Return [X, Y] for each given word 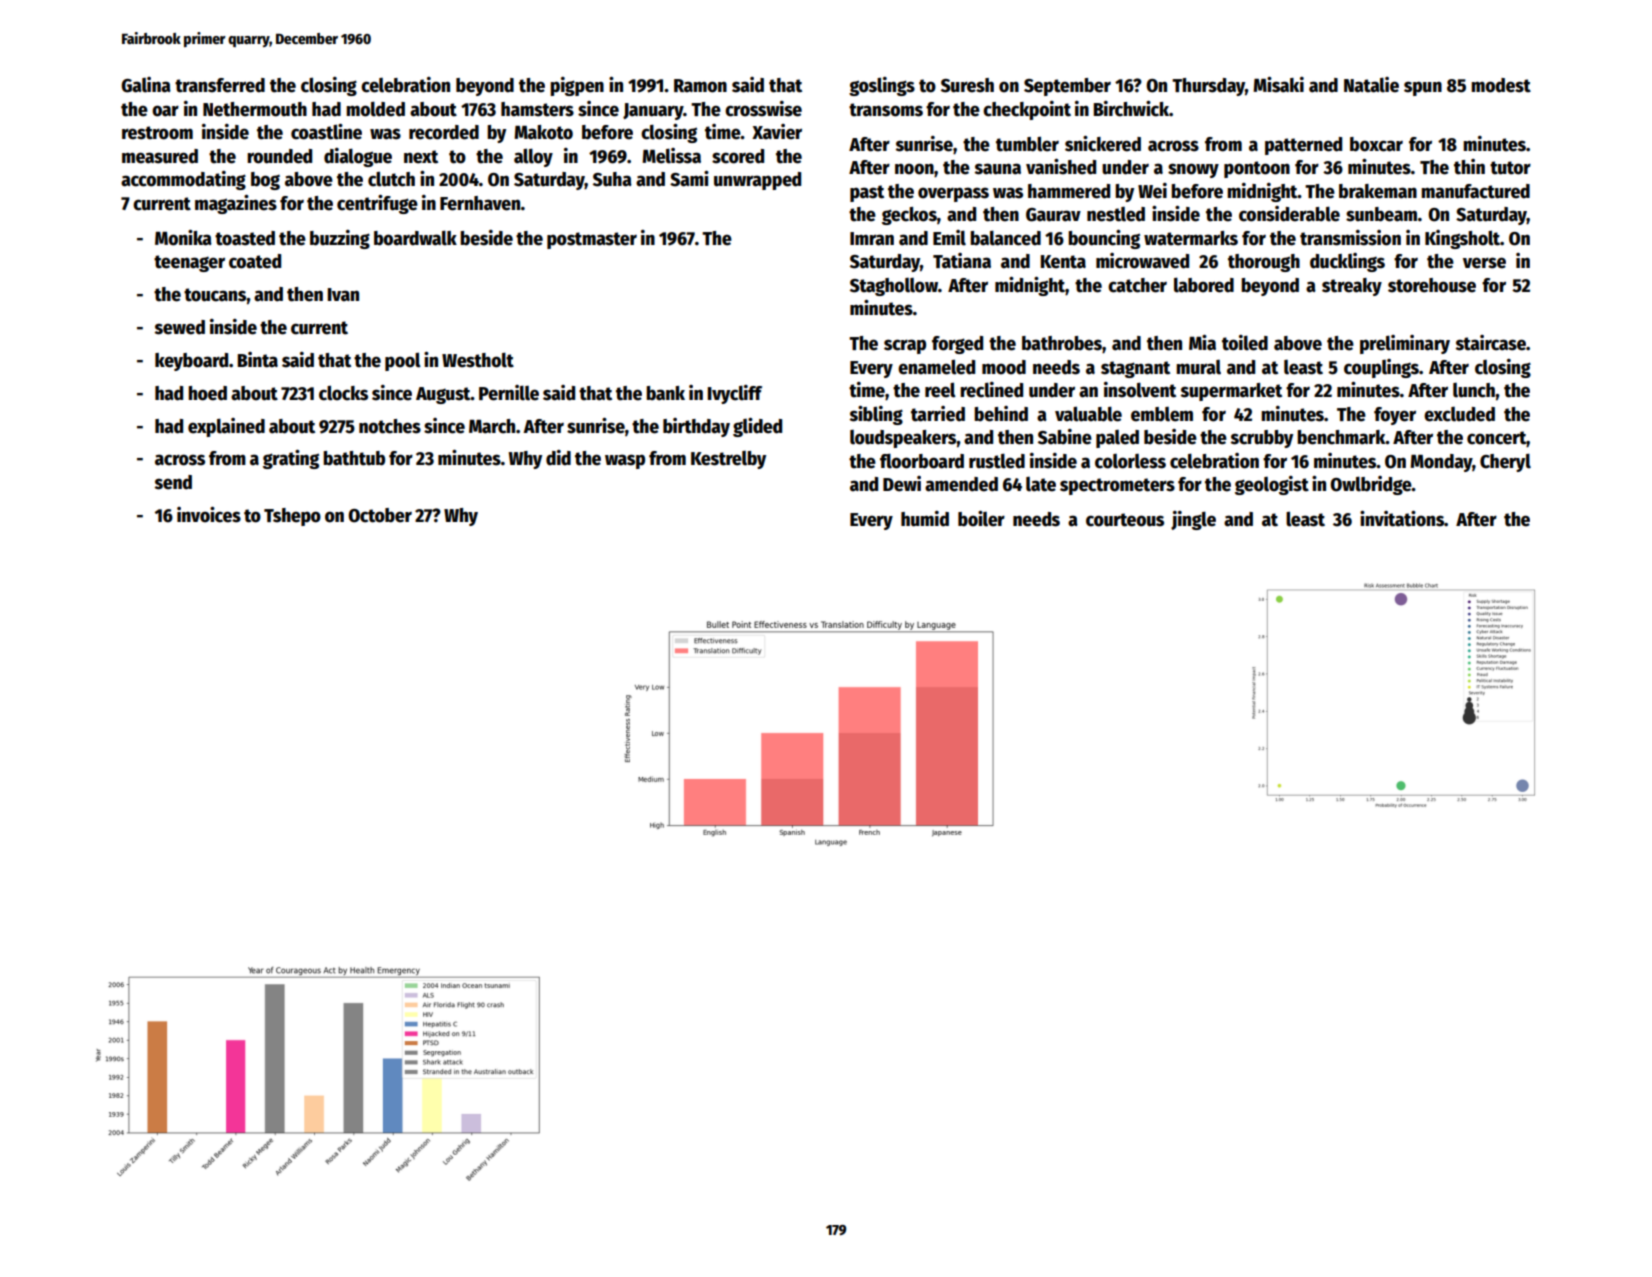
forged [957, 345]
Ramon [700, 86]
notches [390, 426]
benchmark [1341, 437]
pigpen [577, 86]
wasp [625, 461]
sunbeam [1381, 214]
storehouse [1432, 285]
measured [160, 156]
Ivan [343, 295]
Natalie [1371, 85]
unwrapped [757, 181]
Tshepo [292, 517]
